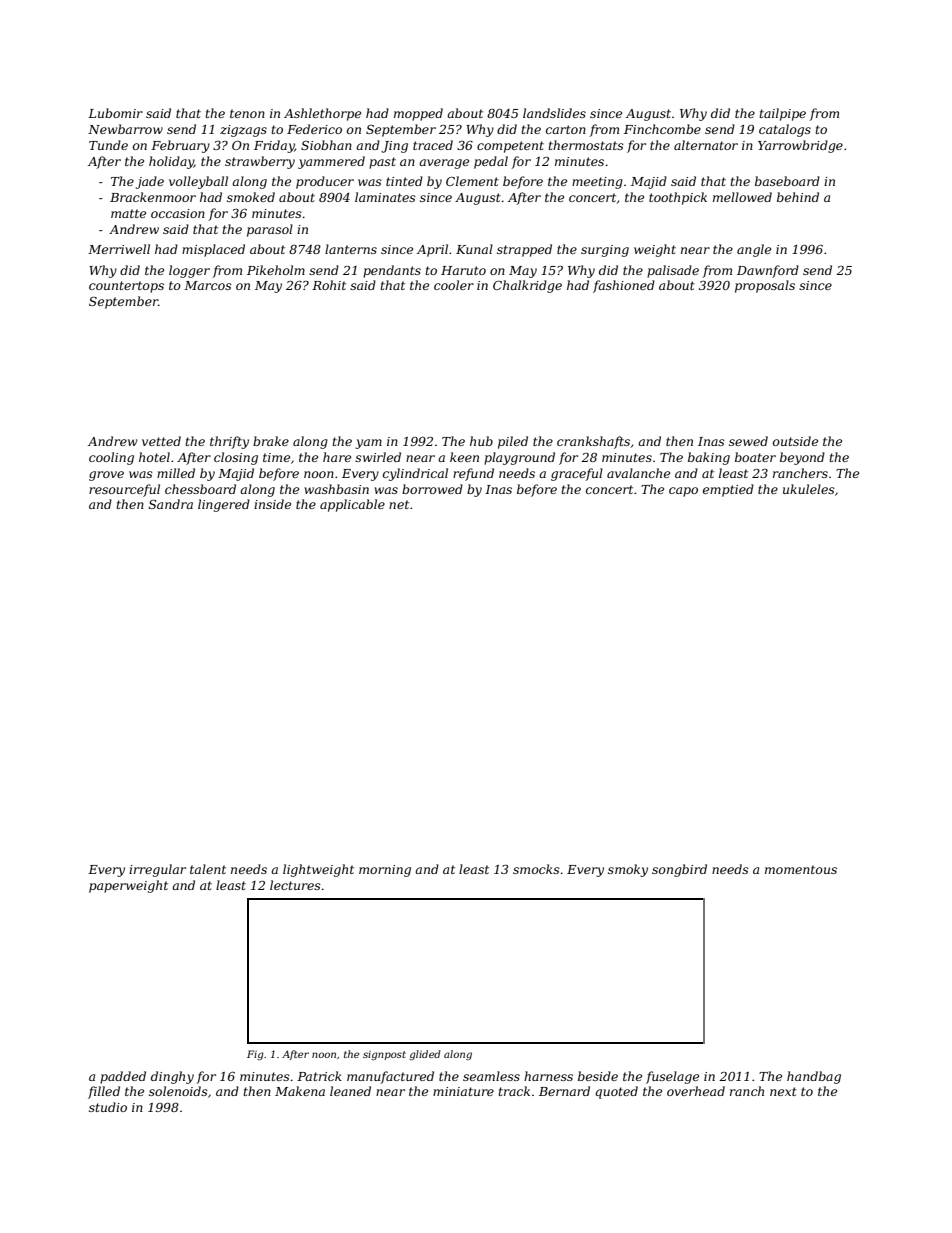  What do you see at coordinates (616, 1092) in the document?
I see `quoted` at bounding box center [616, 1092].
